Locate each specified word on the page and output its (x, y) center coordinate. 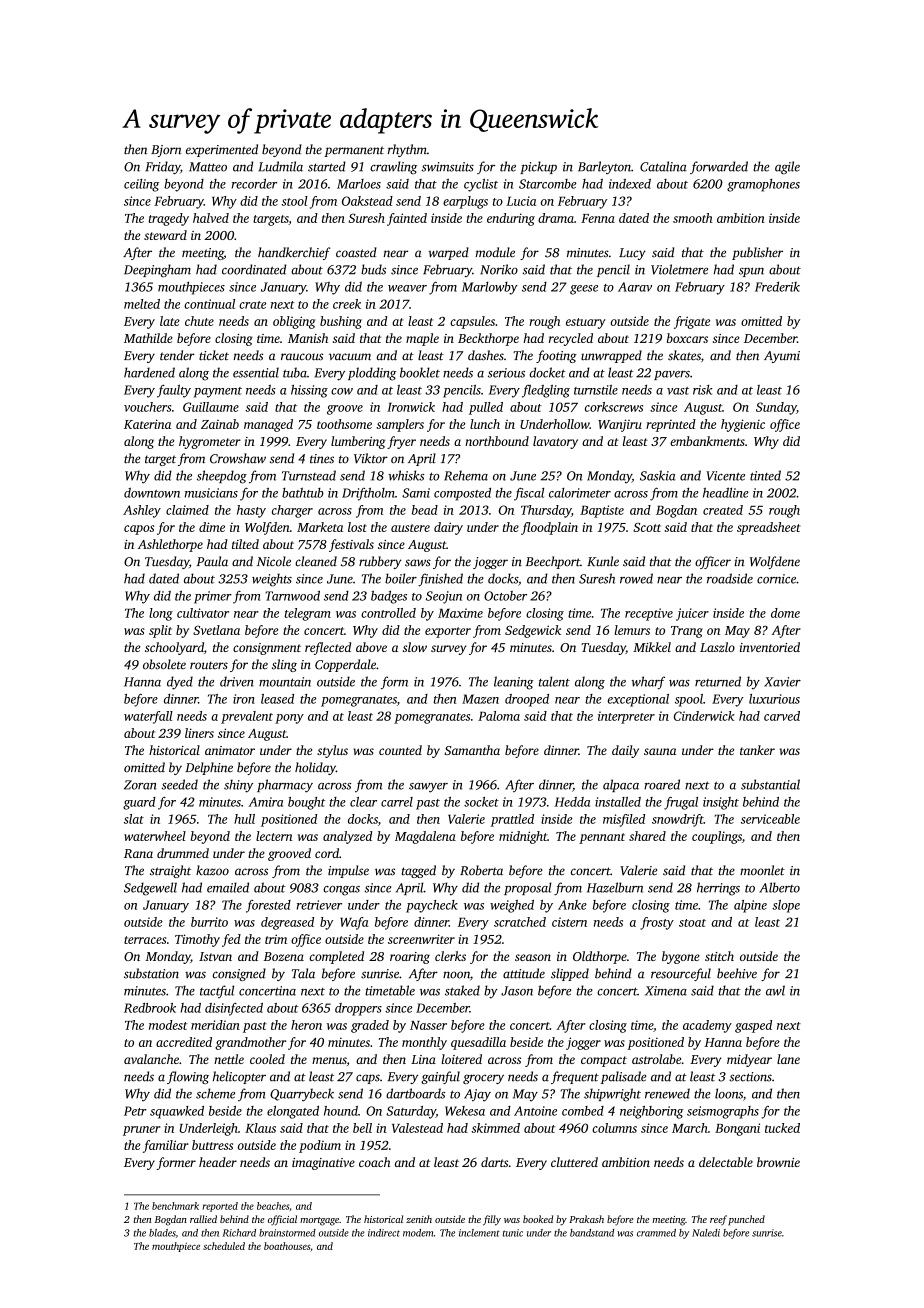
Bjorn (166, 151)
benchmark (175, 1206)
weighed (512, 906)
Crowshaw (238, 458)
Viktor (371, 458)
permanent (354, 151)
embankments (707, 441)
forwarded (719, 167)
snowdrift (678, 820)
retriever (319, 905)
